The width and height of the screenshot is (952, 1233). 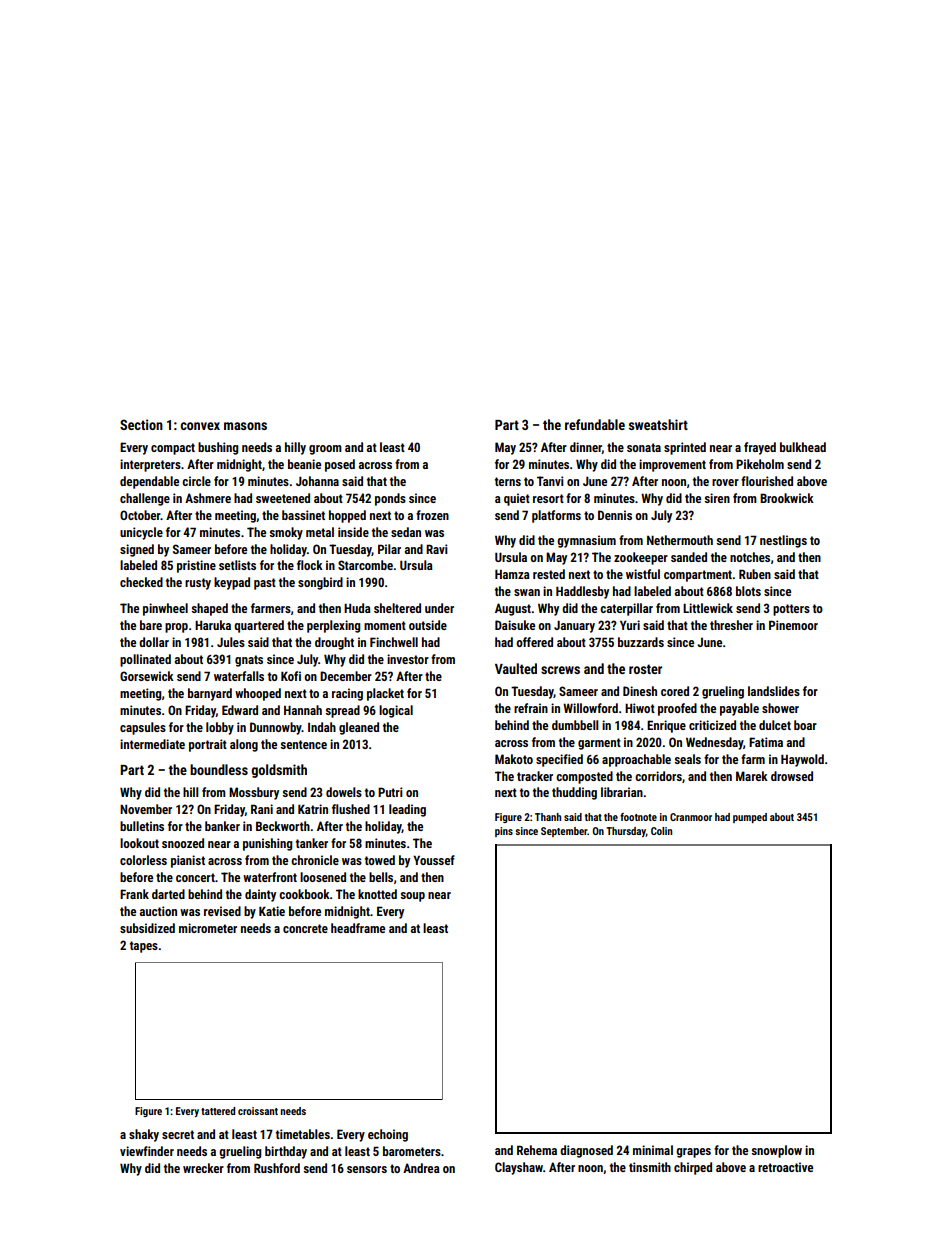 I want to click on barnyard, so click(x=210, y=694).
